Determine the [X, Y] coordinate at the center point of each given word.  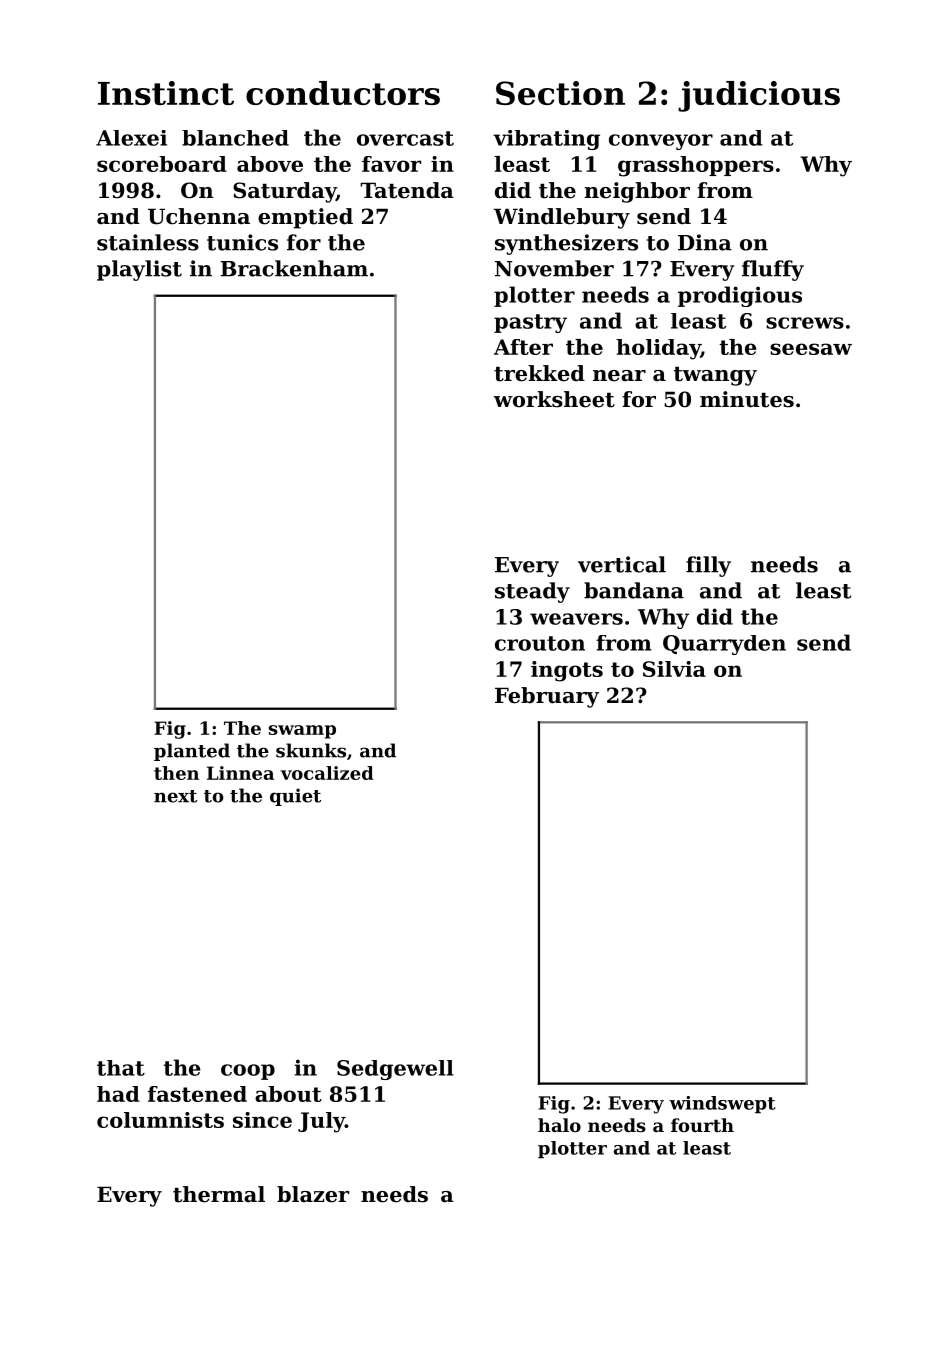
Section [560, 93]
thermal [219, 1194]
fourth [702, 1125]
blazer [313, 1194]
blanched [235, 138]
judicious [759, 96]
